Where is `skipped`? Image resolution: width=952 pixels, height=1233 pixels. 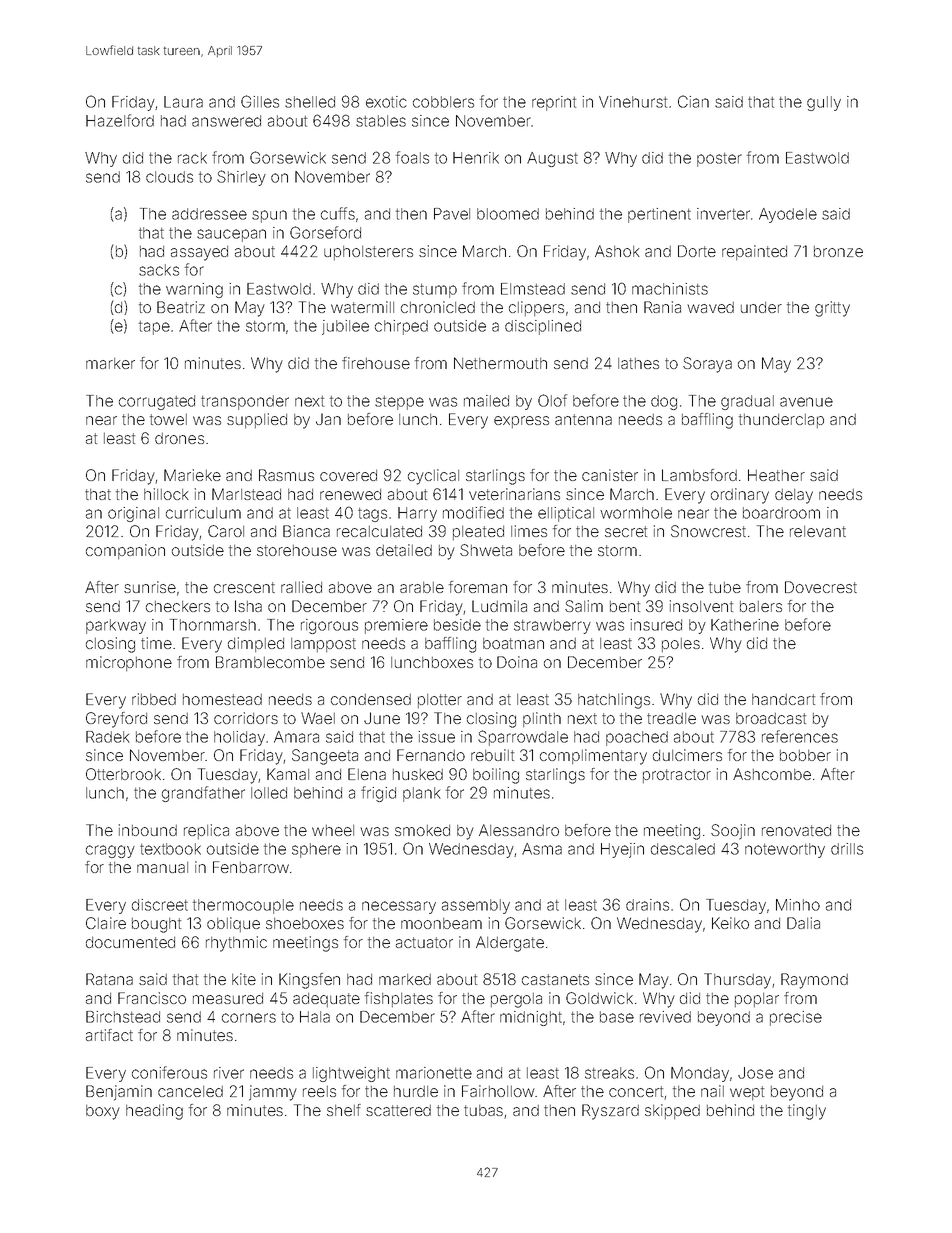 skipped is located at coordinates (672, 1111).
